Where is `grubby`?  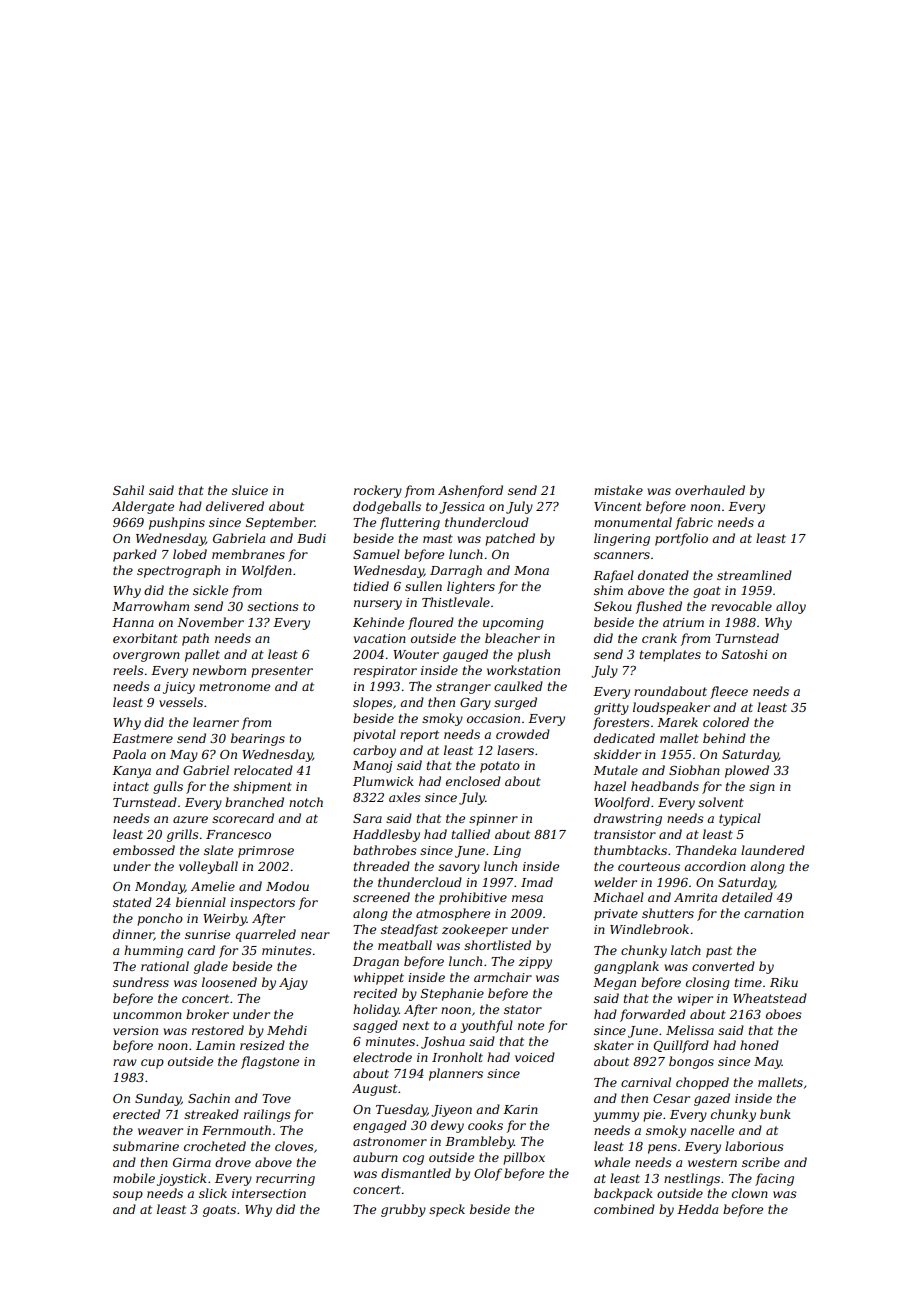 grubby is located at coordinates (403, 1210).
